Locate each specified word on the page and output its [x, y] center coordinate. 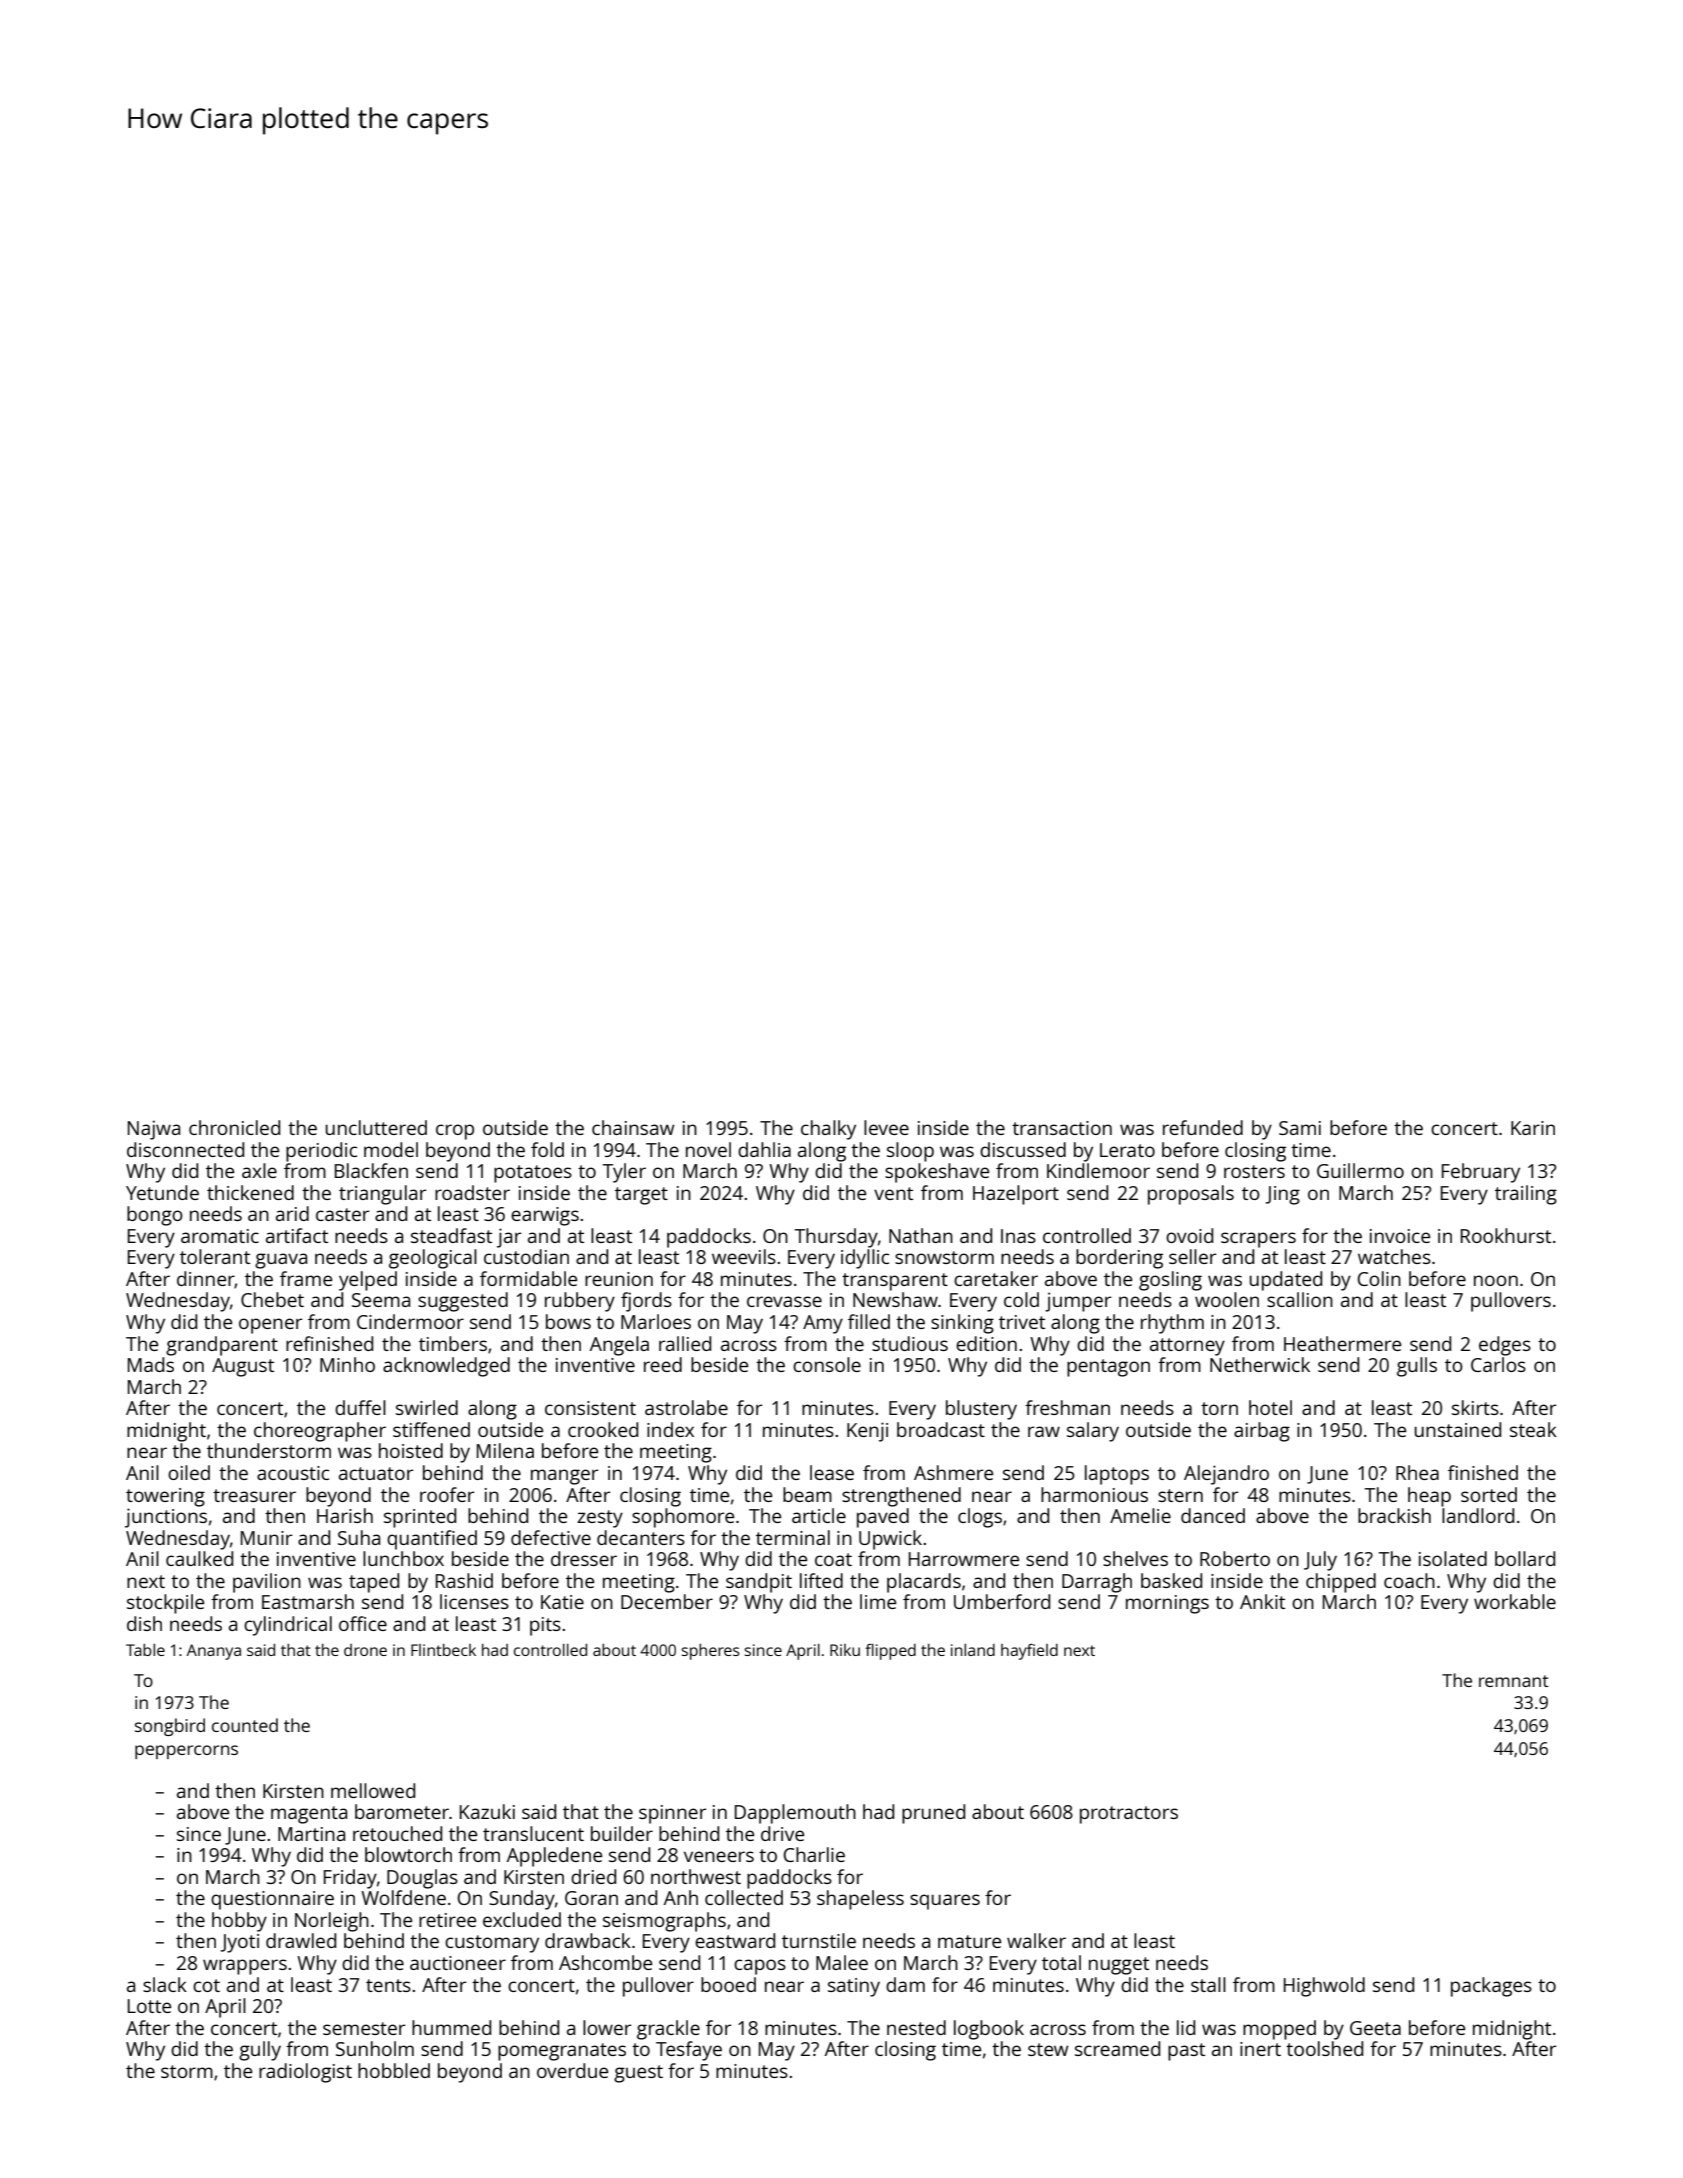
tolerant [215, 1256]
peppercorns [186, 1752]
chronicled [234, 1127]
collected [744, 1897]
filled [869, 1321]
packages [1491, 1987]
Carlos [1498, 1364]
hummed [451, 2027]
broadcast [941, 1429]
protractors [1129, 1815]
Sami [1300, 1128]
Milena [505, 1450]
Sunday [522, 1900]
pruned [933, 1814]
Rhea [1417, 1472]
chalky [828, 1130]
